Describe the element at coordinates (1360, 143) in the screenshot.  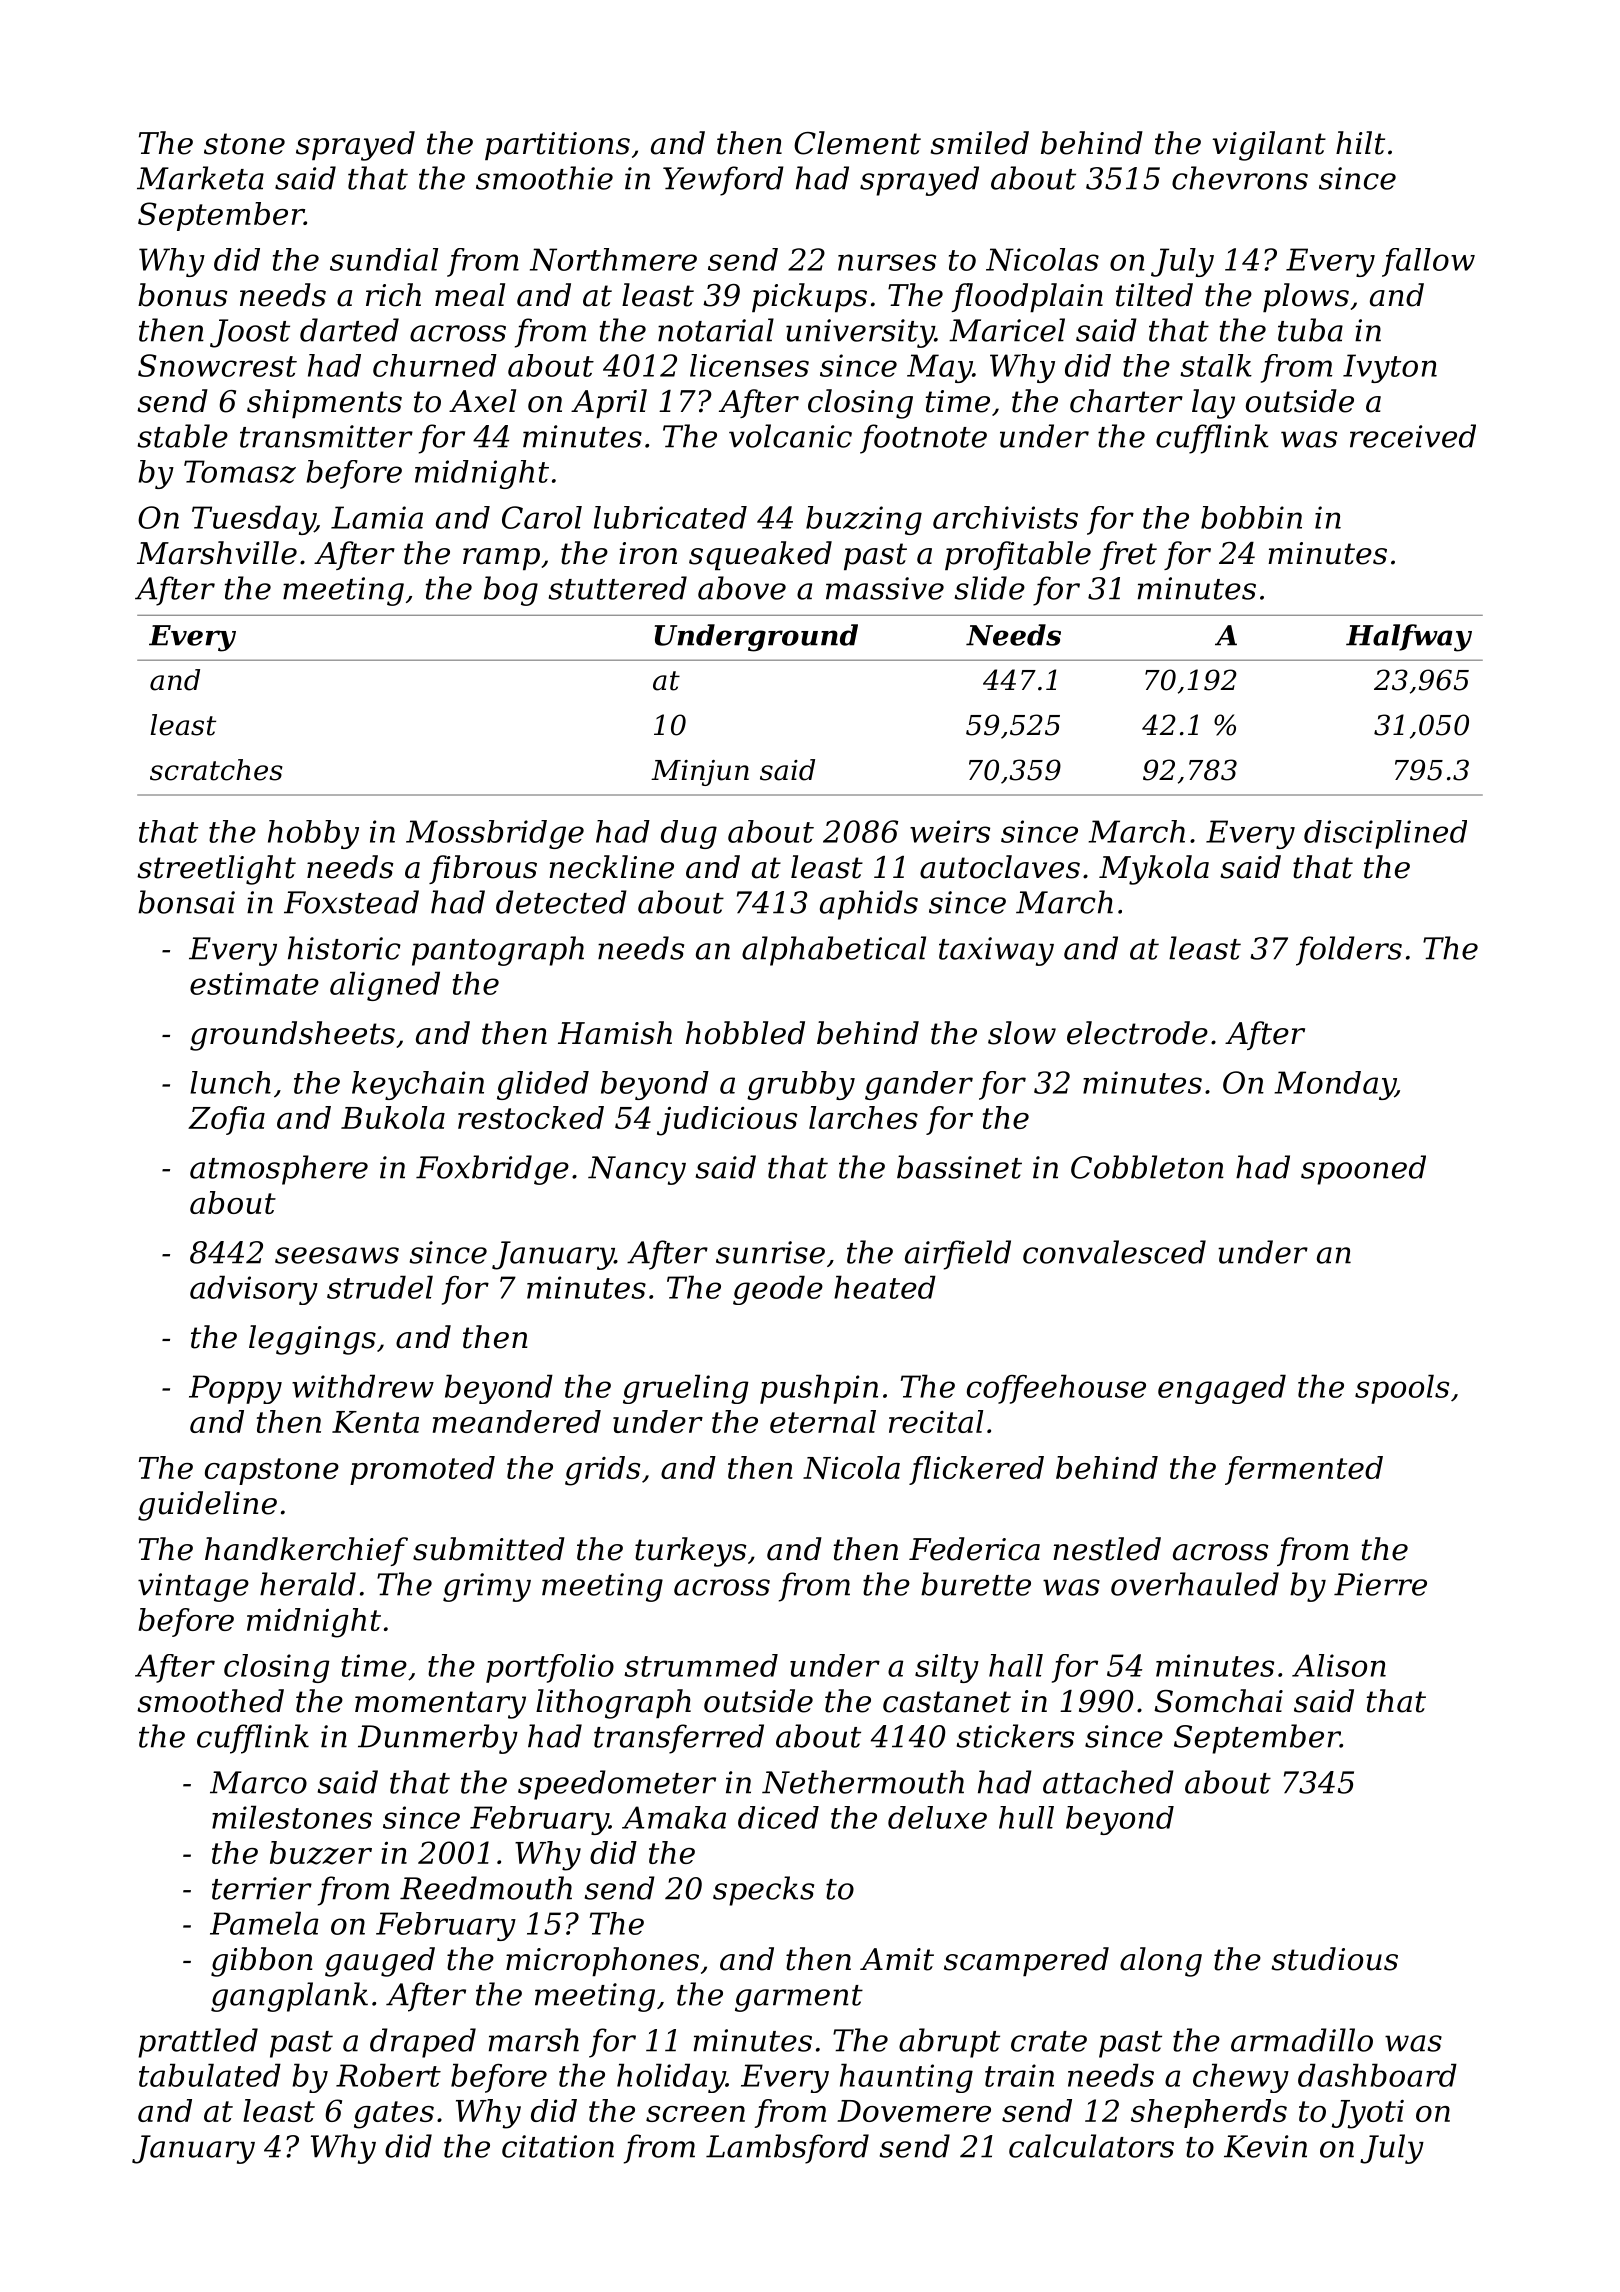
I see `hilt` at that location.
